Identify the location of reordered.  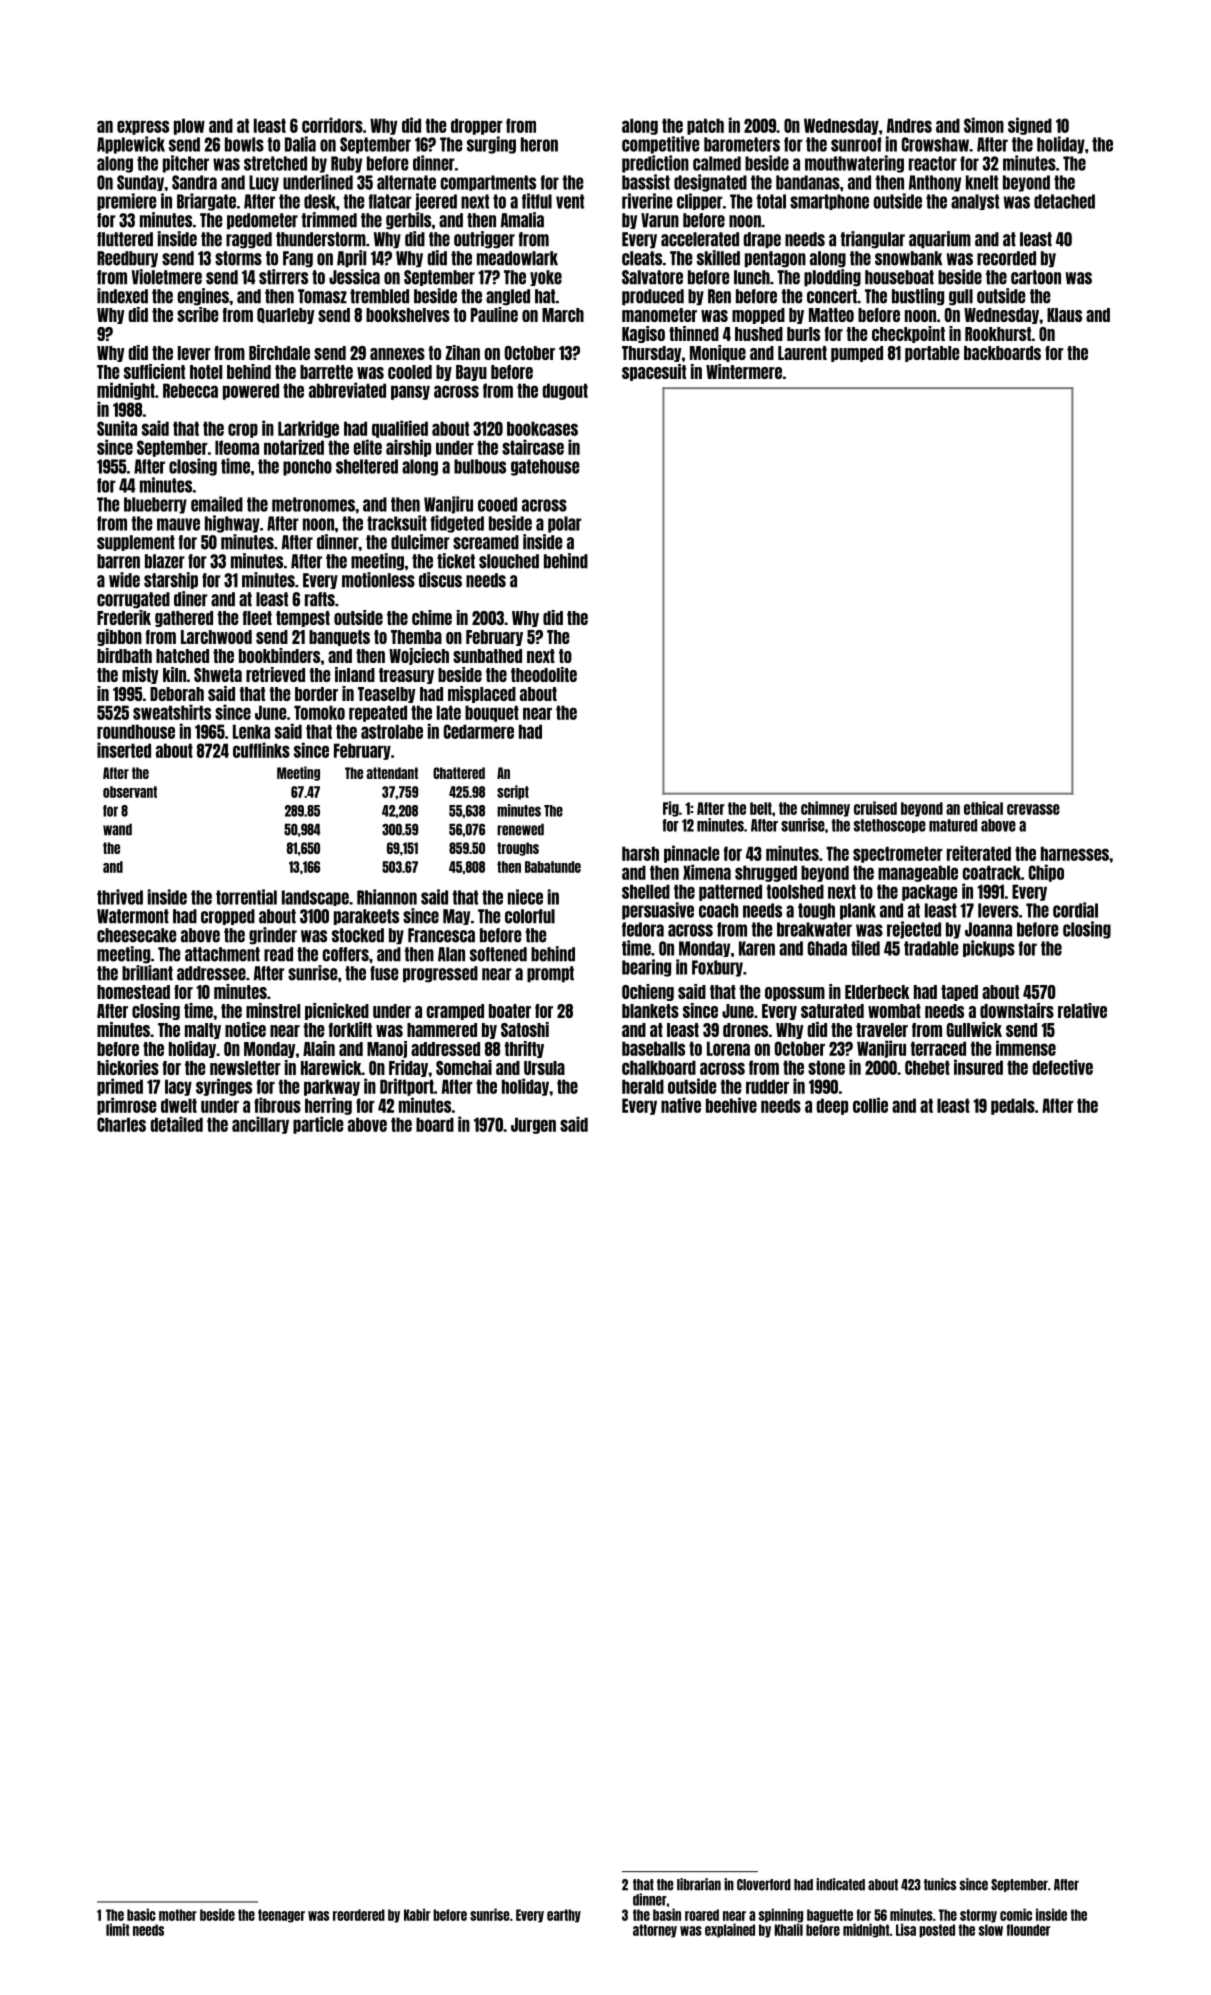
(359, 1915).
